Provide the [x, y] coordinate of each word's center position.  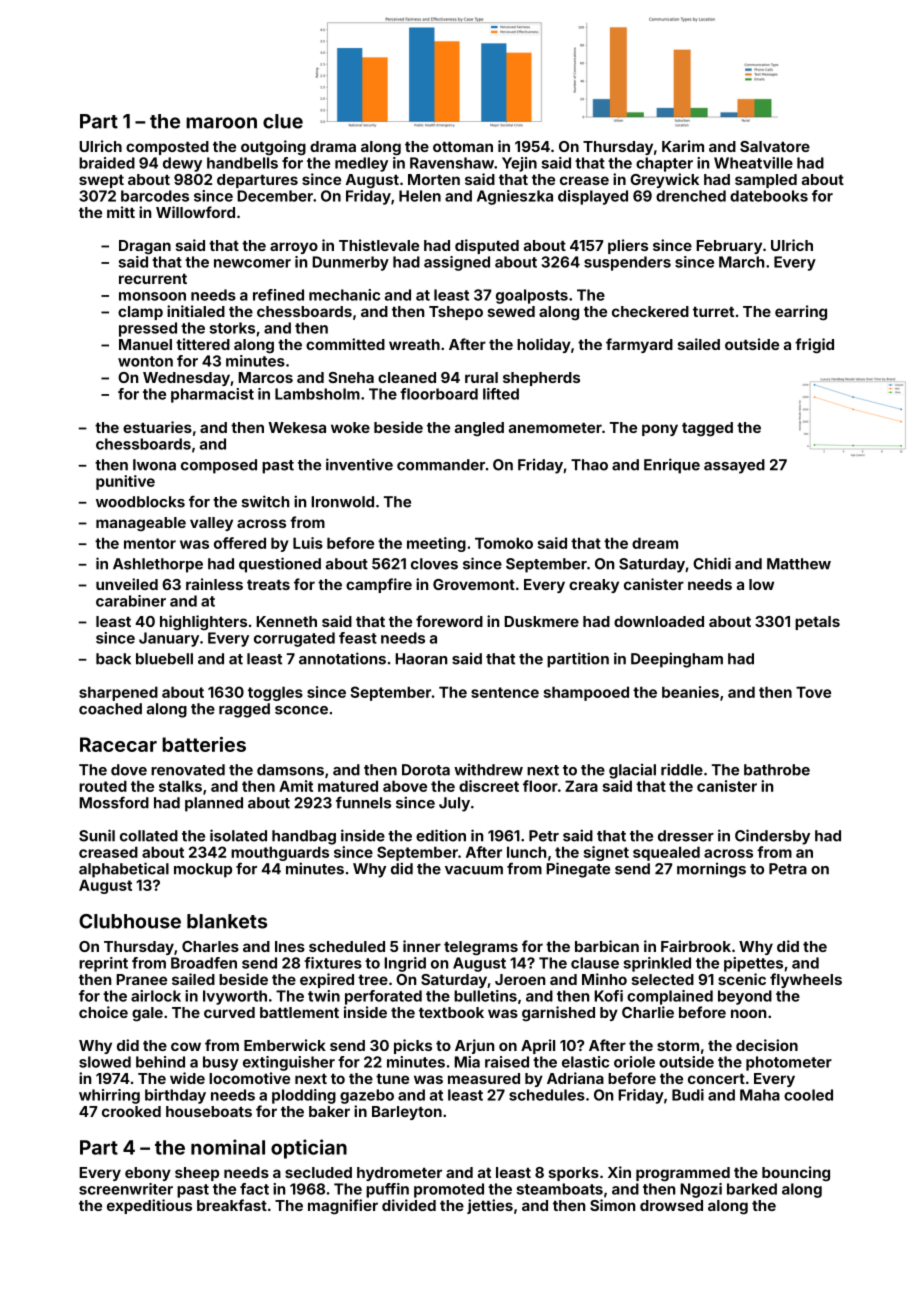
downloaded [659, 621]
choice [103, 1012]
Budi [688, 1095]
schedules [547, 1095]
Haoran [421, 659]
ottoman [463, 147]
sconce [301, 710]
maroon [221, 123]
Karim [683, 146]
